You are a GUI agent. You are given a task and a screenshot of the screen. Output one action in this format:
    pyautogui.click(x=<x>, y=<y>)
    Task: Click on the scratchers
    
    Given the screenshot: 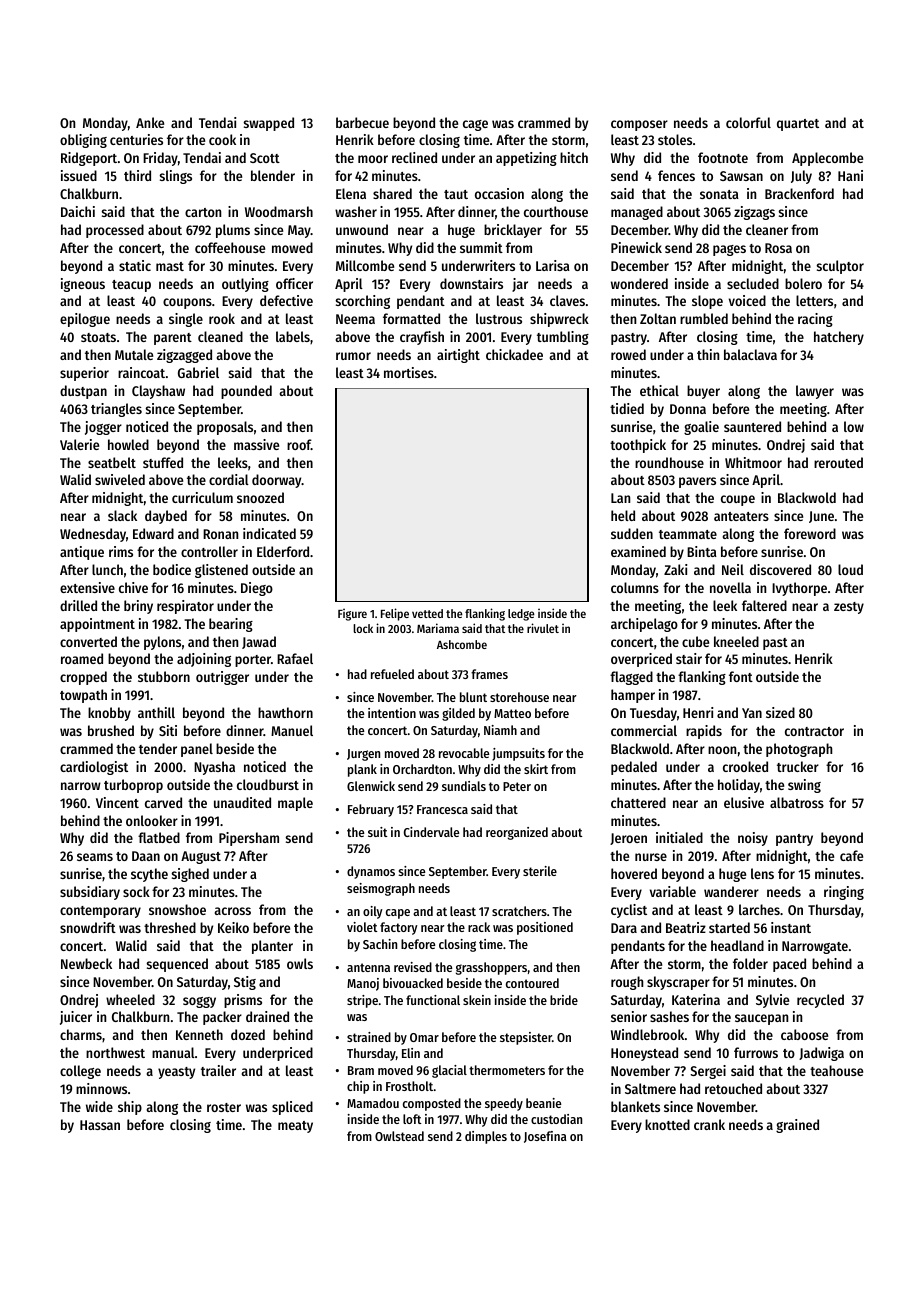 What is the action you would take?
    pyautogui.click(x=519, y=911)
